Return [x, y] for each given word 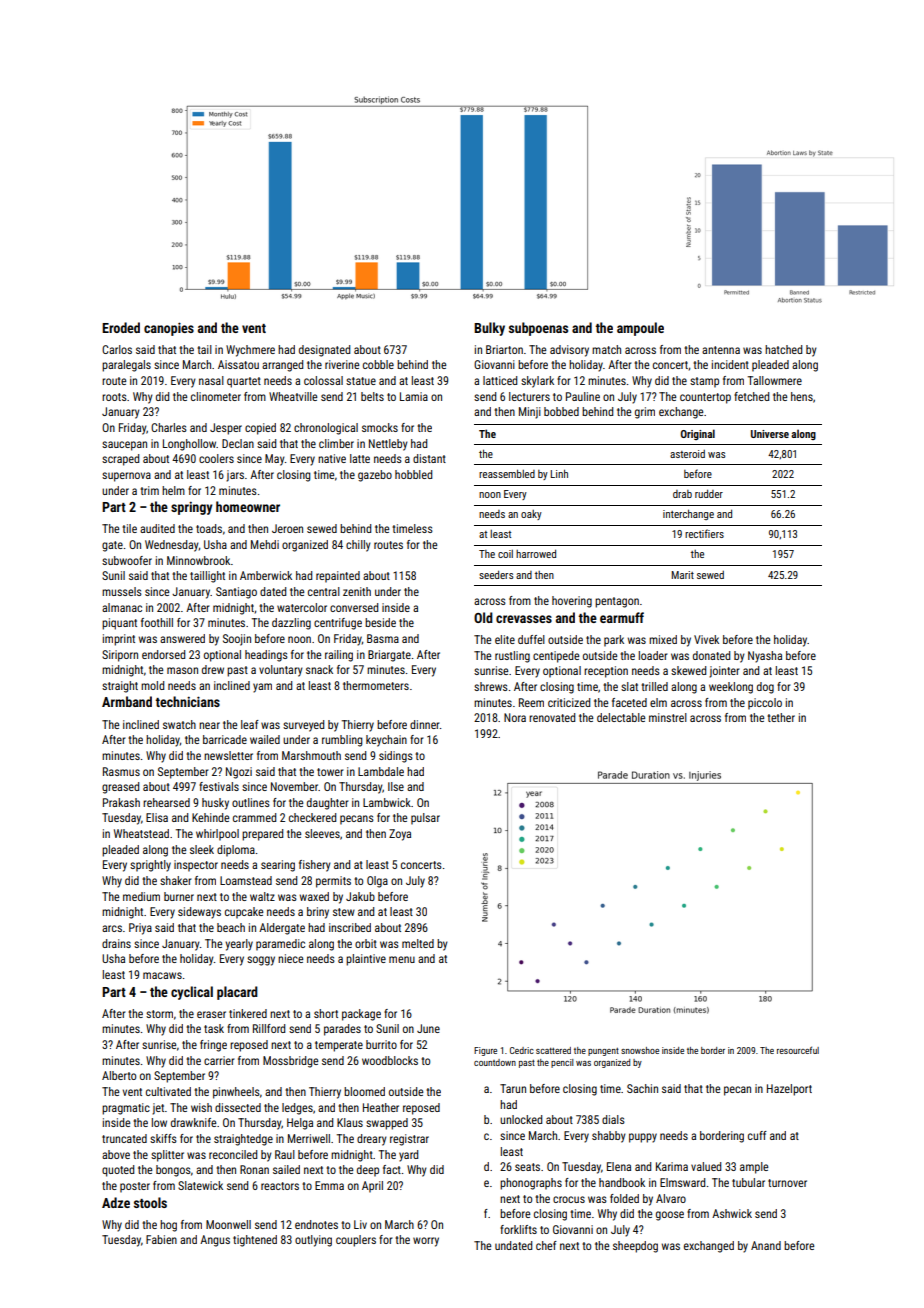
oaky [531, 515]
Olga [377, 882]
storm [159, 1014]
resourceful [798, 1050]
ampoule [640, 329]
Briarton [504, 349]
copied [260, 429]
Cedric [522, 1050]
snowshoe [640, 1050]
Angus [215, 1241]
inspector [196, 866]
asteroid [687, 454]
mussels [122, 591]
